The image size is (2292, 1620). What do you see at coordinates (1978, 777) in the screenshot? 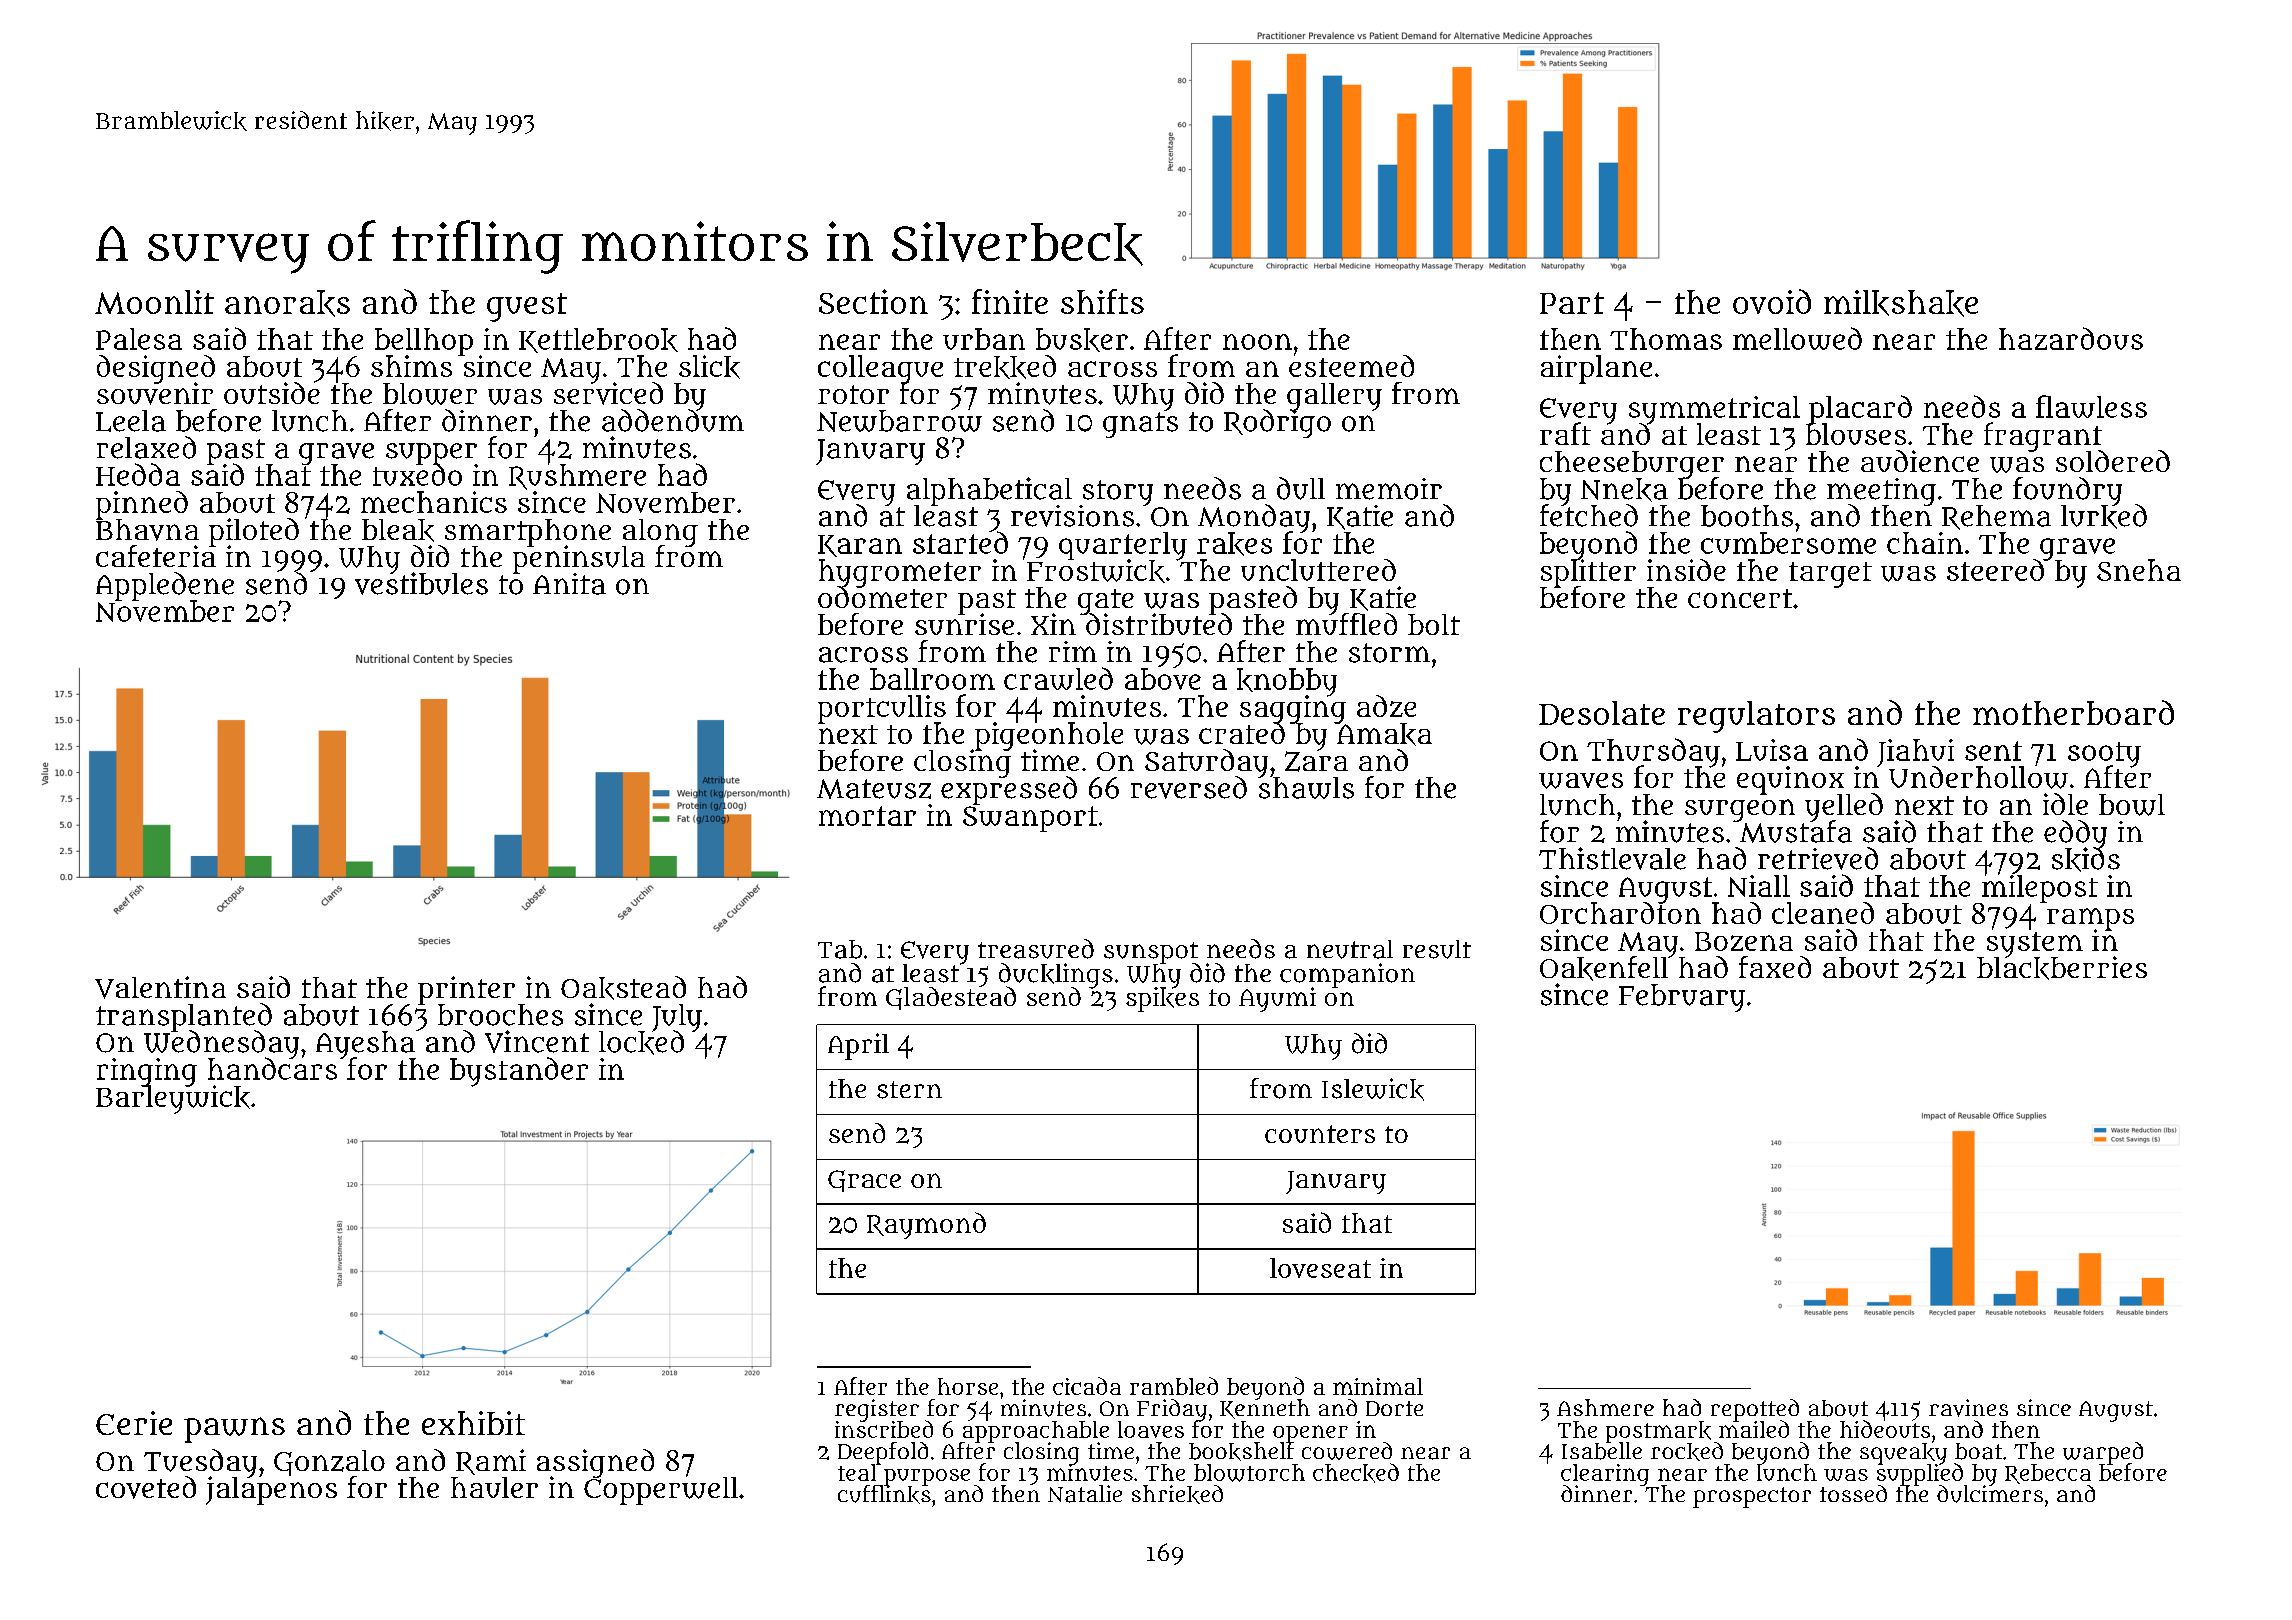
I see `Underhollow` at bounding box center [1978, 777].
